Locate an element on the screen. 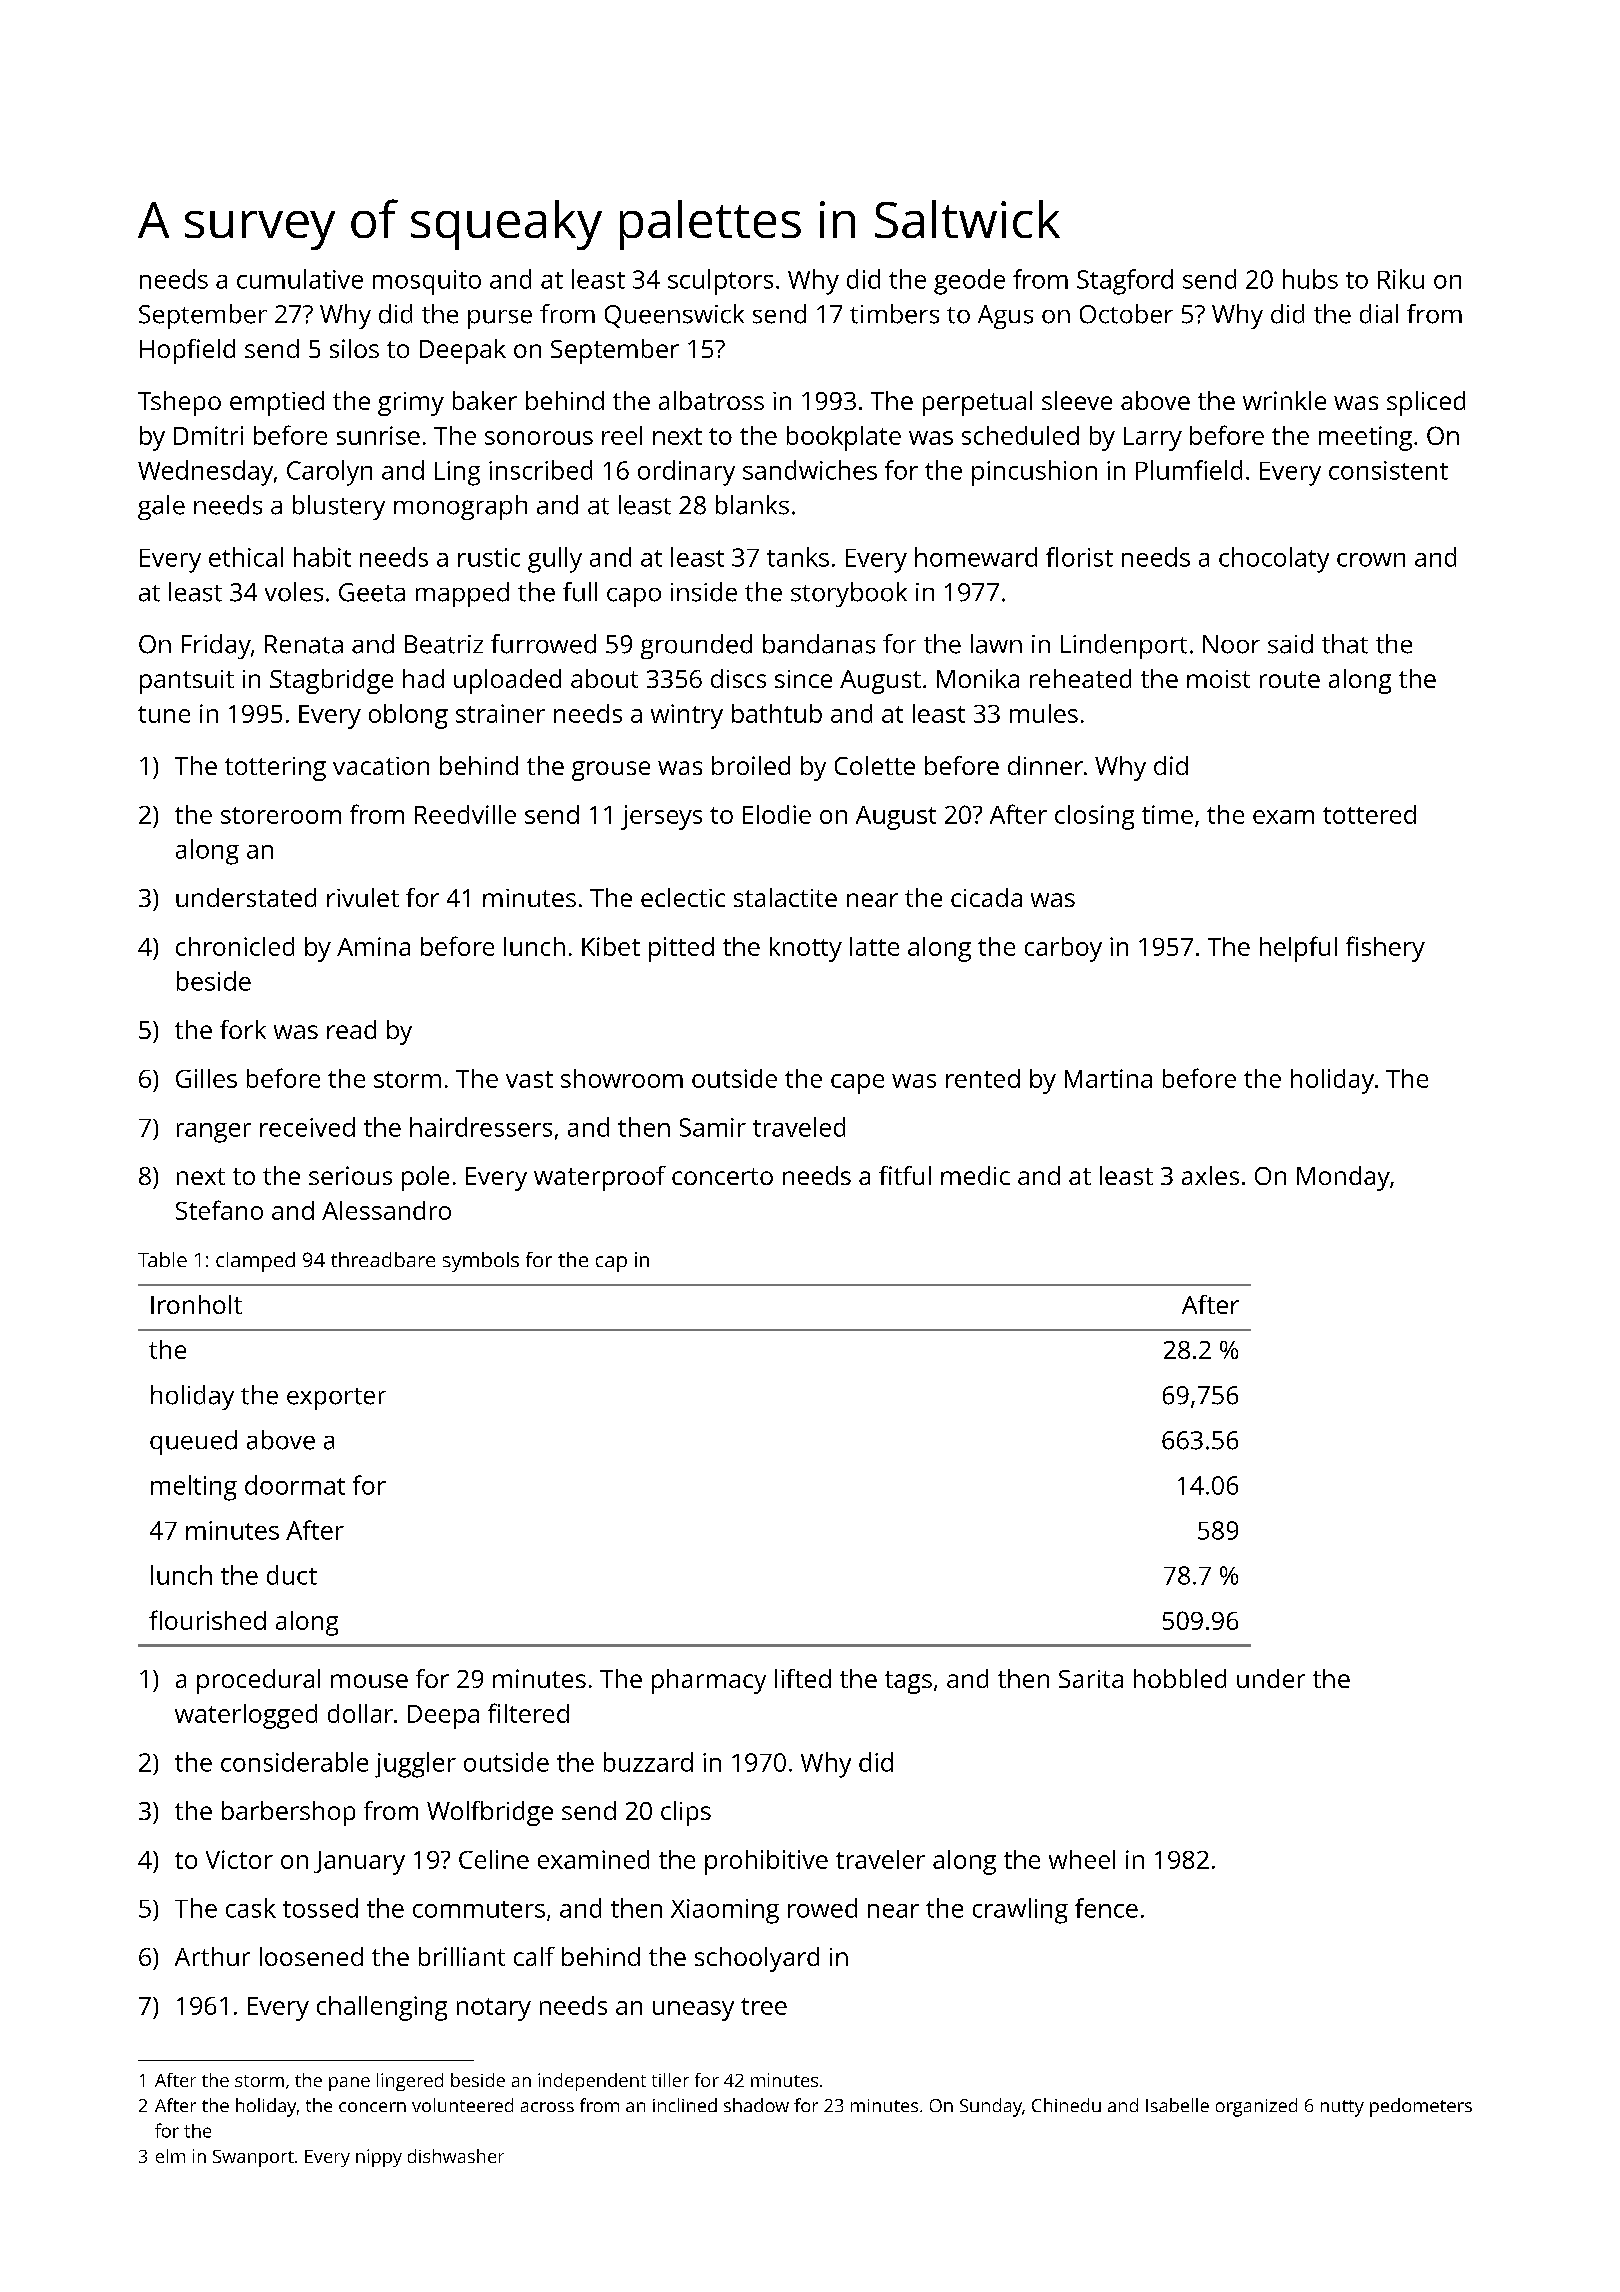 The height and width of the screenshot is (2292, 1620). sculptors is located at coordinates (720, 282).
